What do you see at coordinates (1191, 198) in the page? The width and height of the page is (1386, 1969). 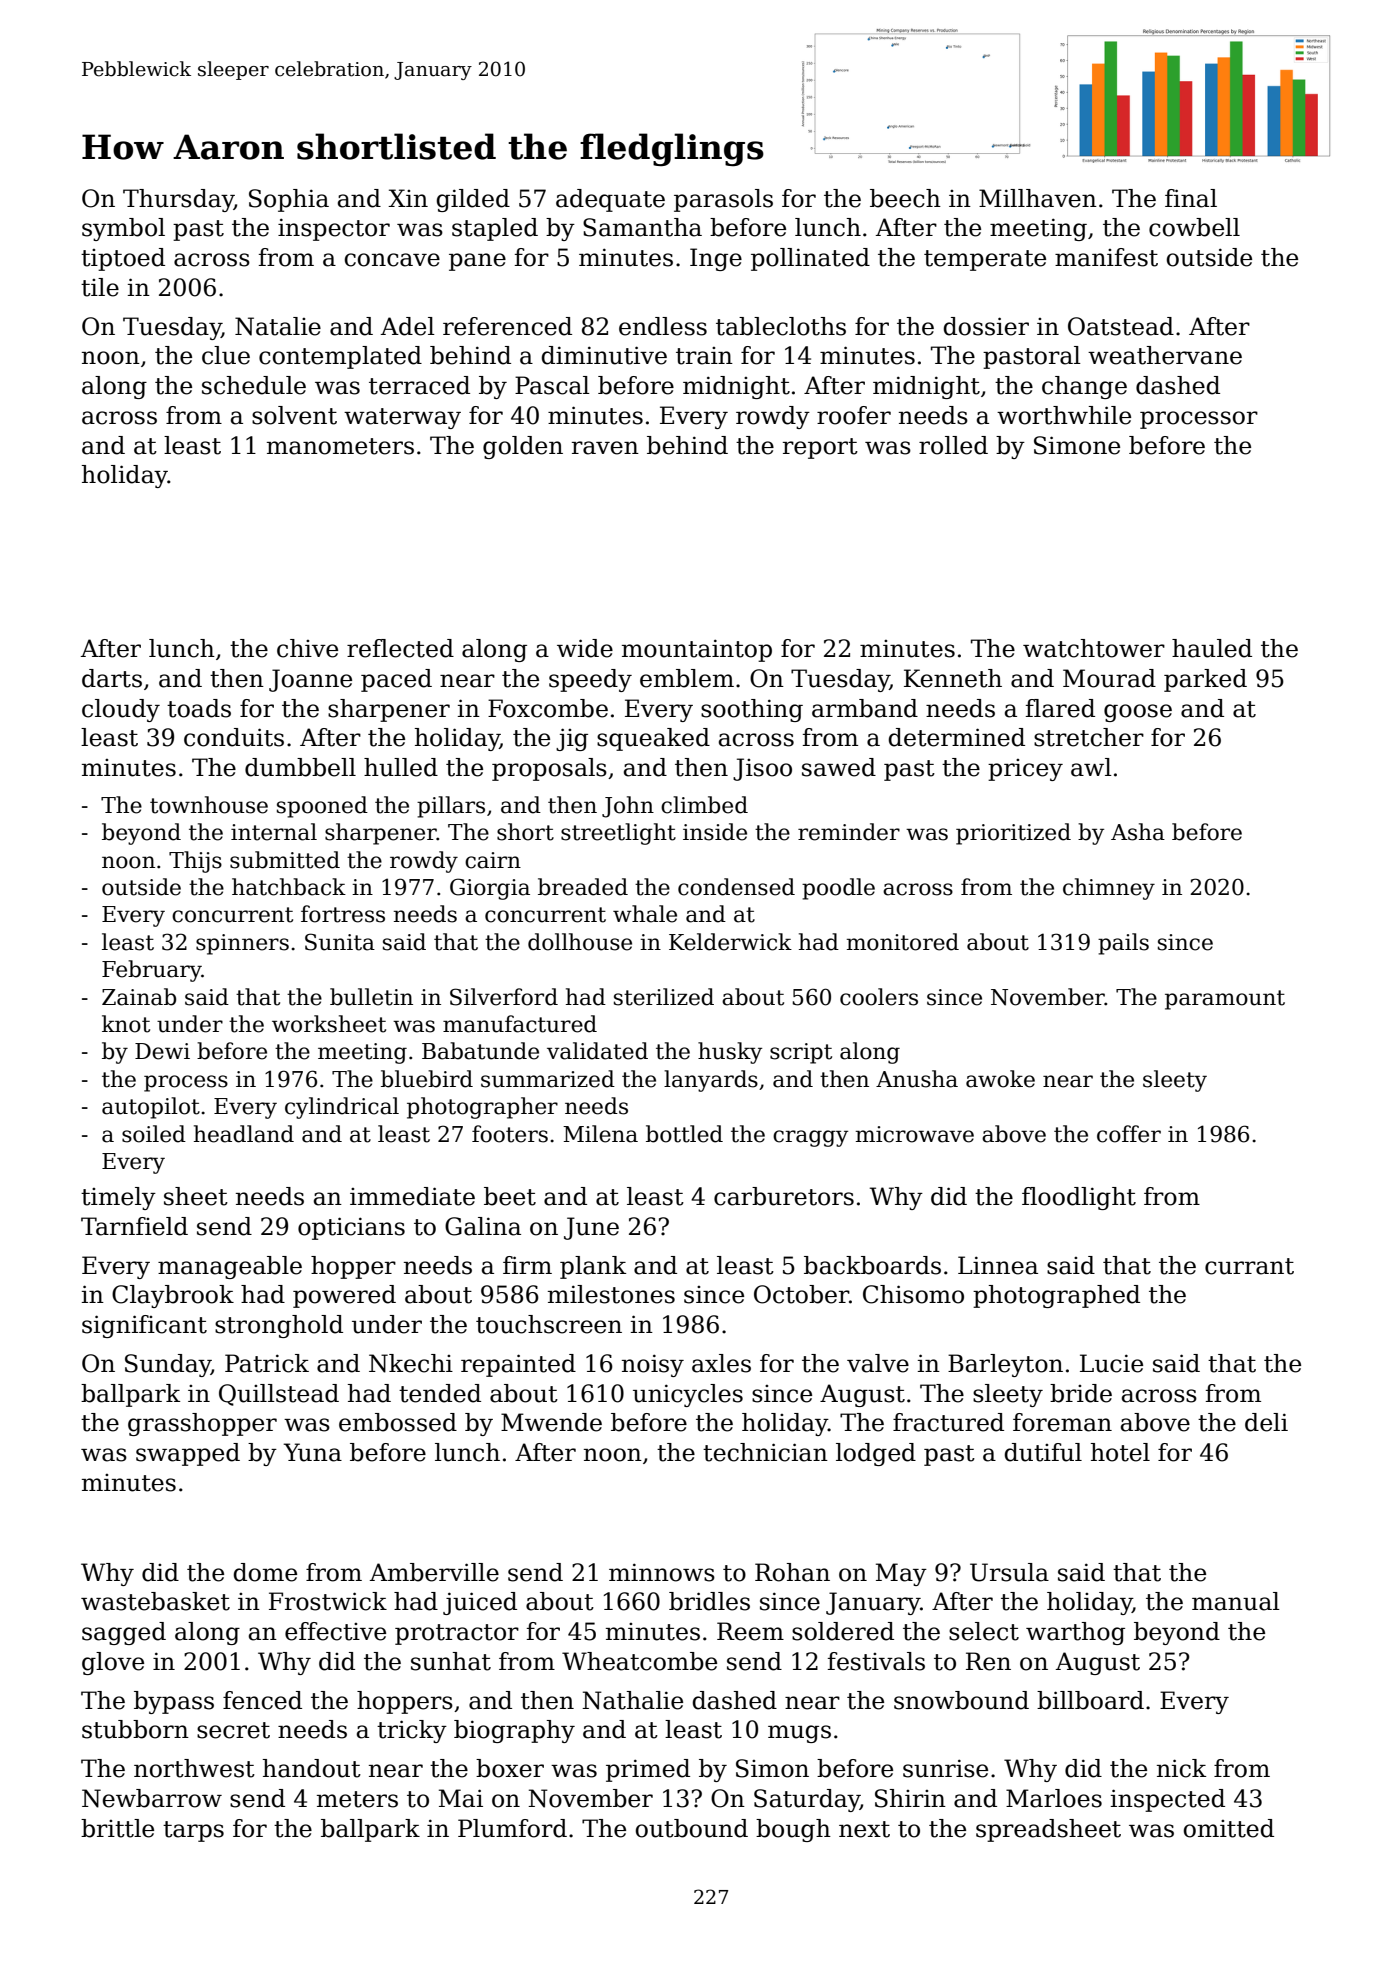 I see `final` at bounding box center [1191, 198].
